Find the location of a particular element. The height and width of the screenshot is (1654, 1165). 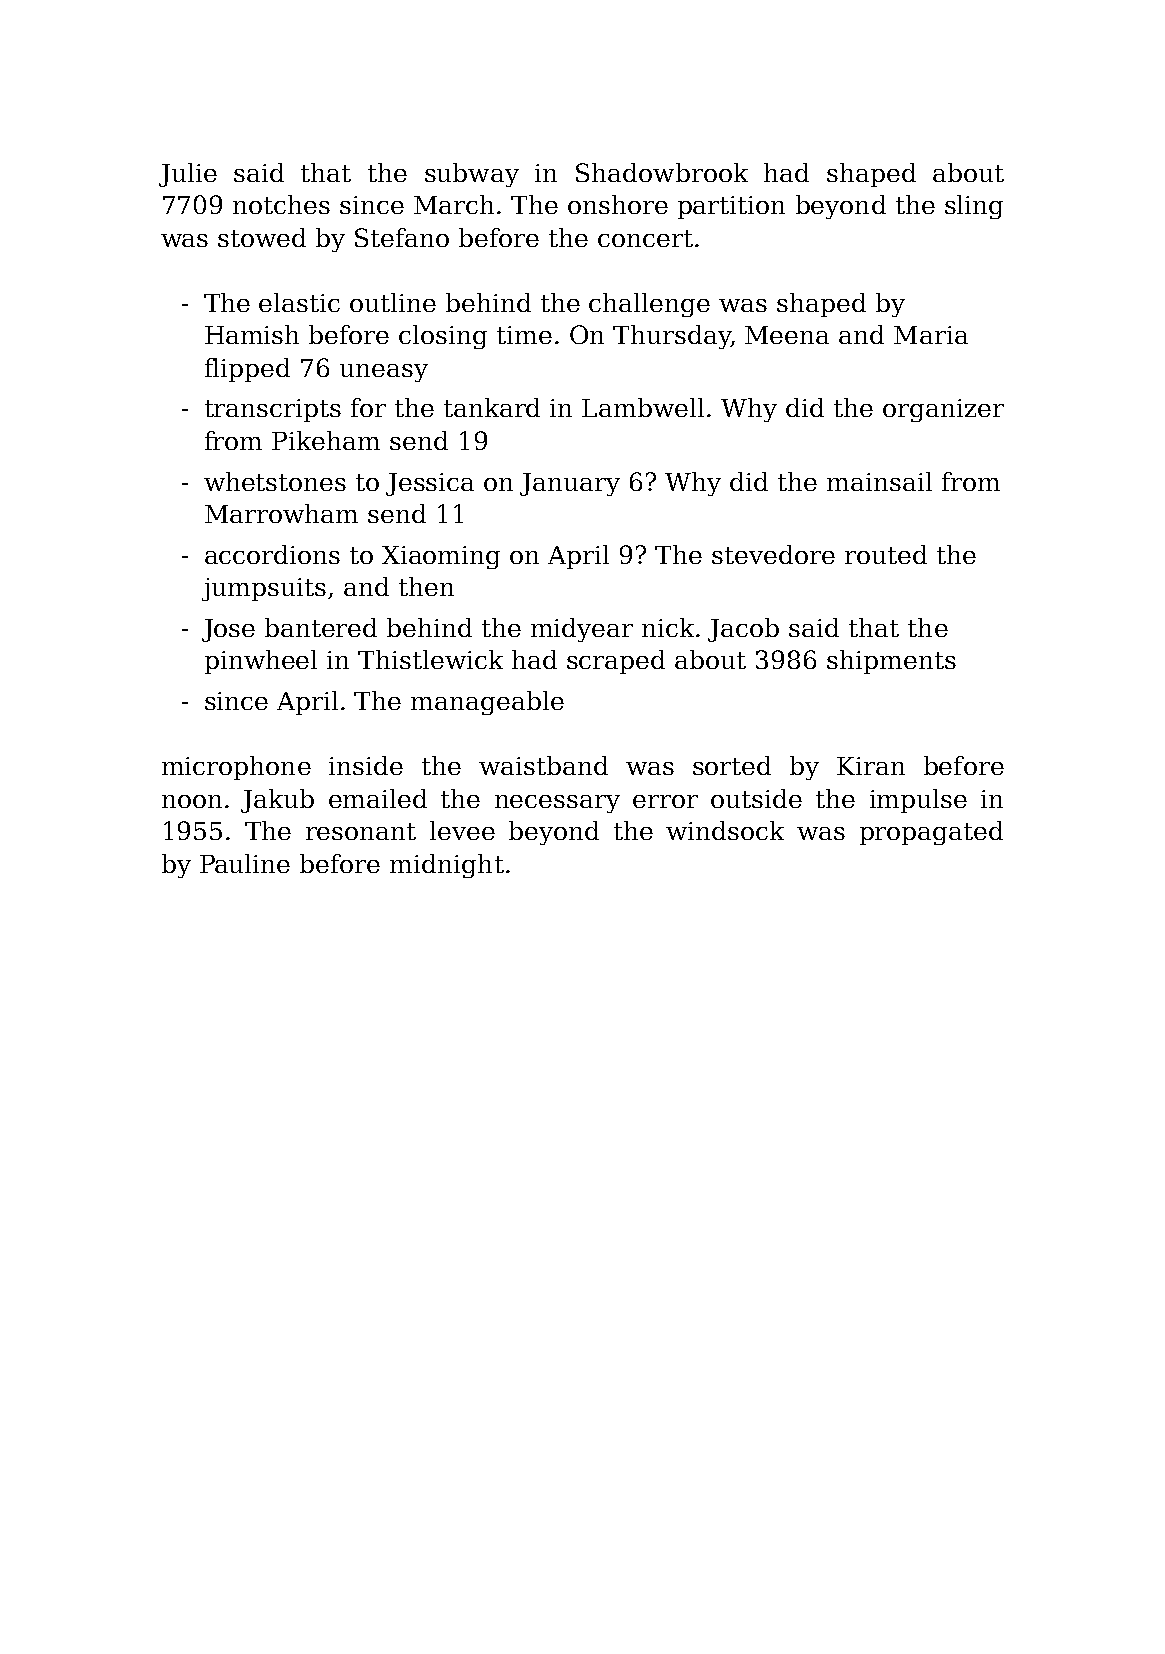

concert is located at coordinates (645, 238).
